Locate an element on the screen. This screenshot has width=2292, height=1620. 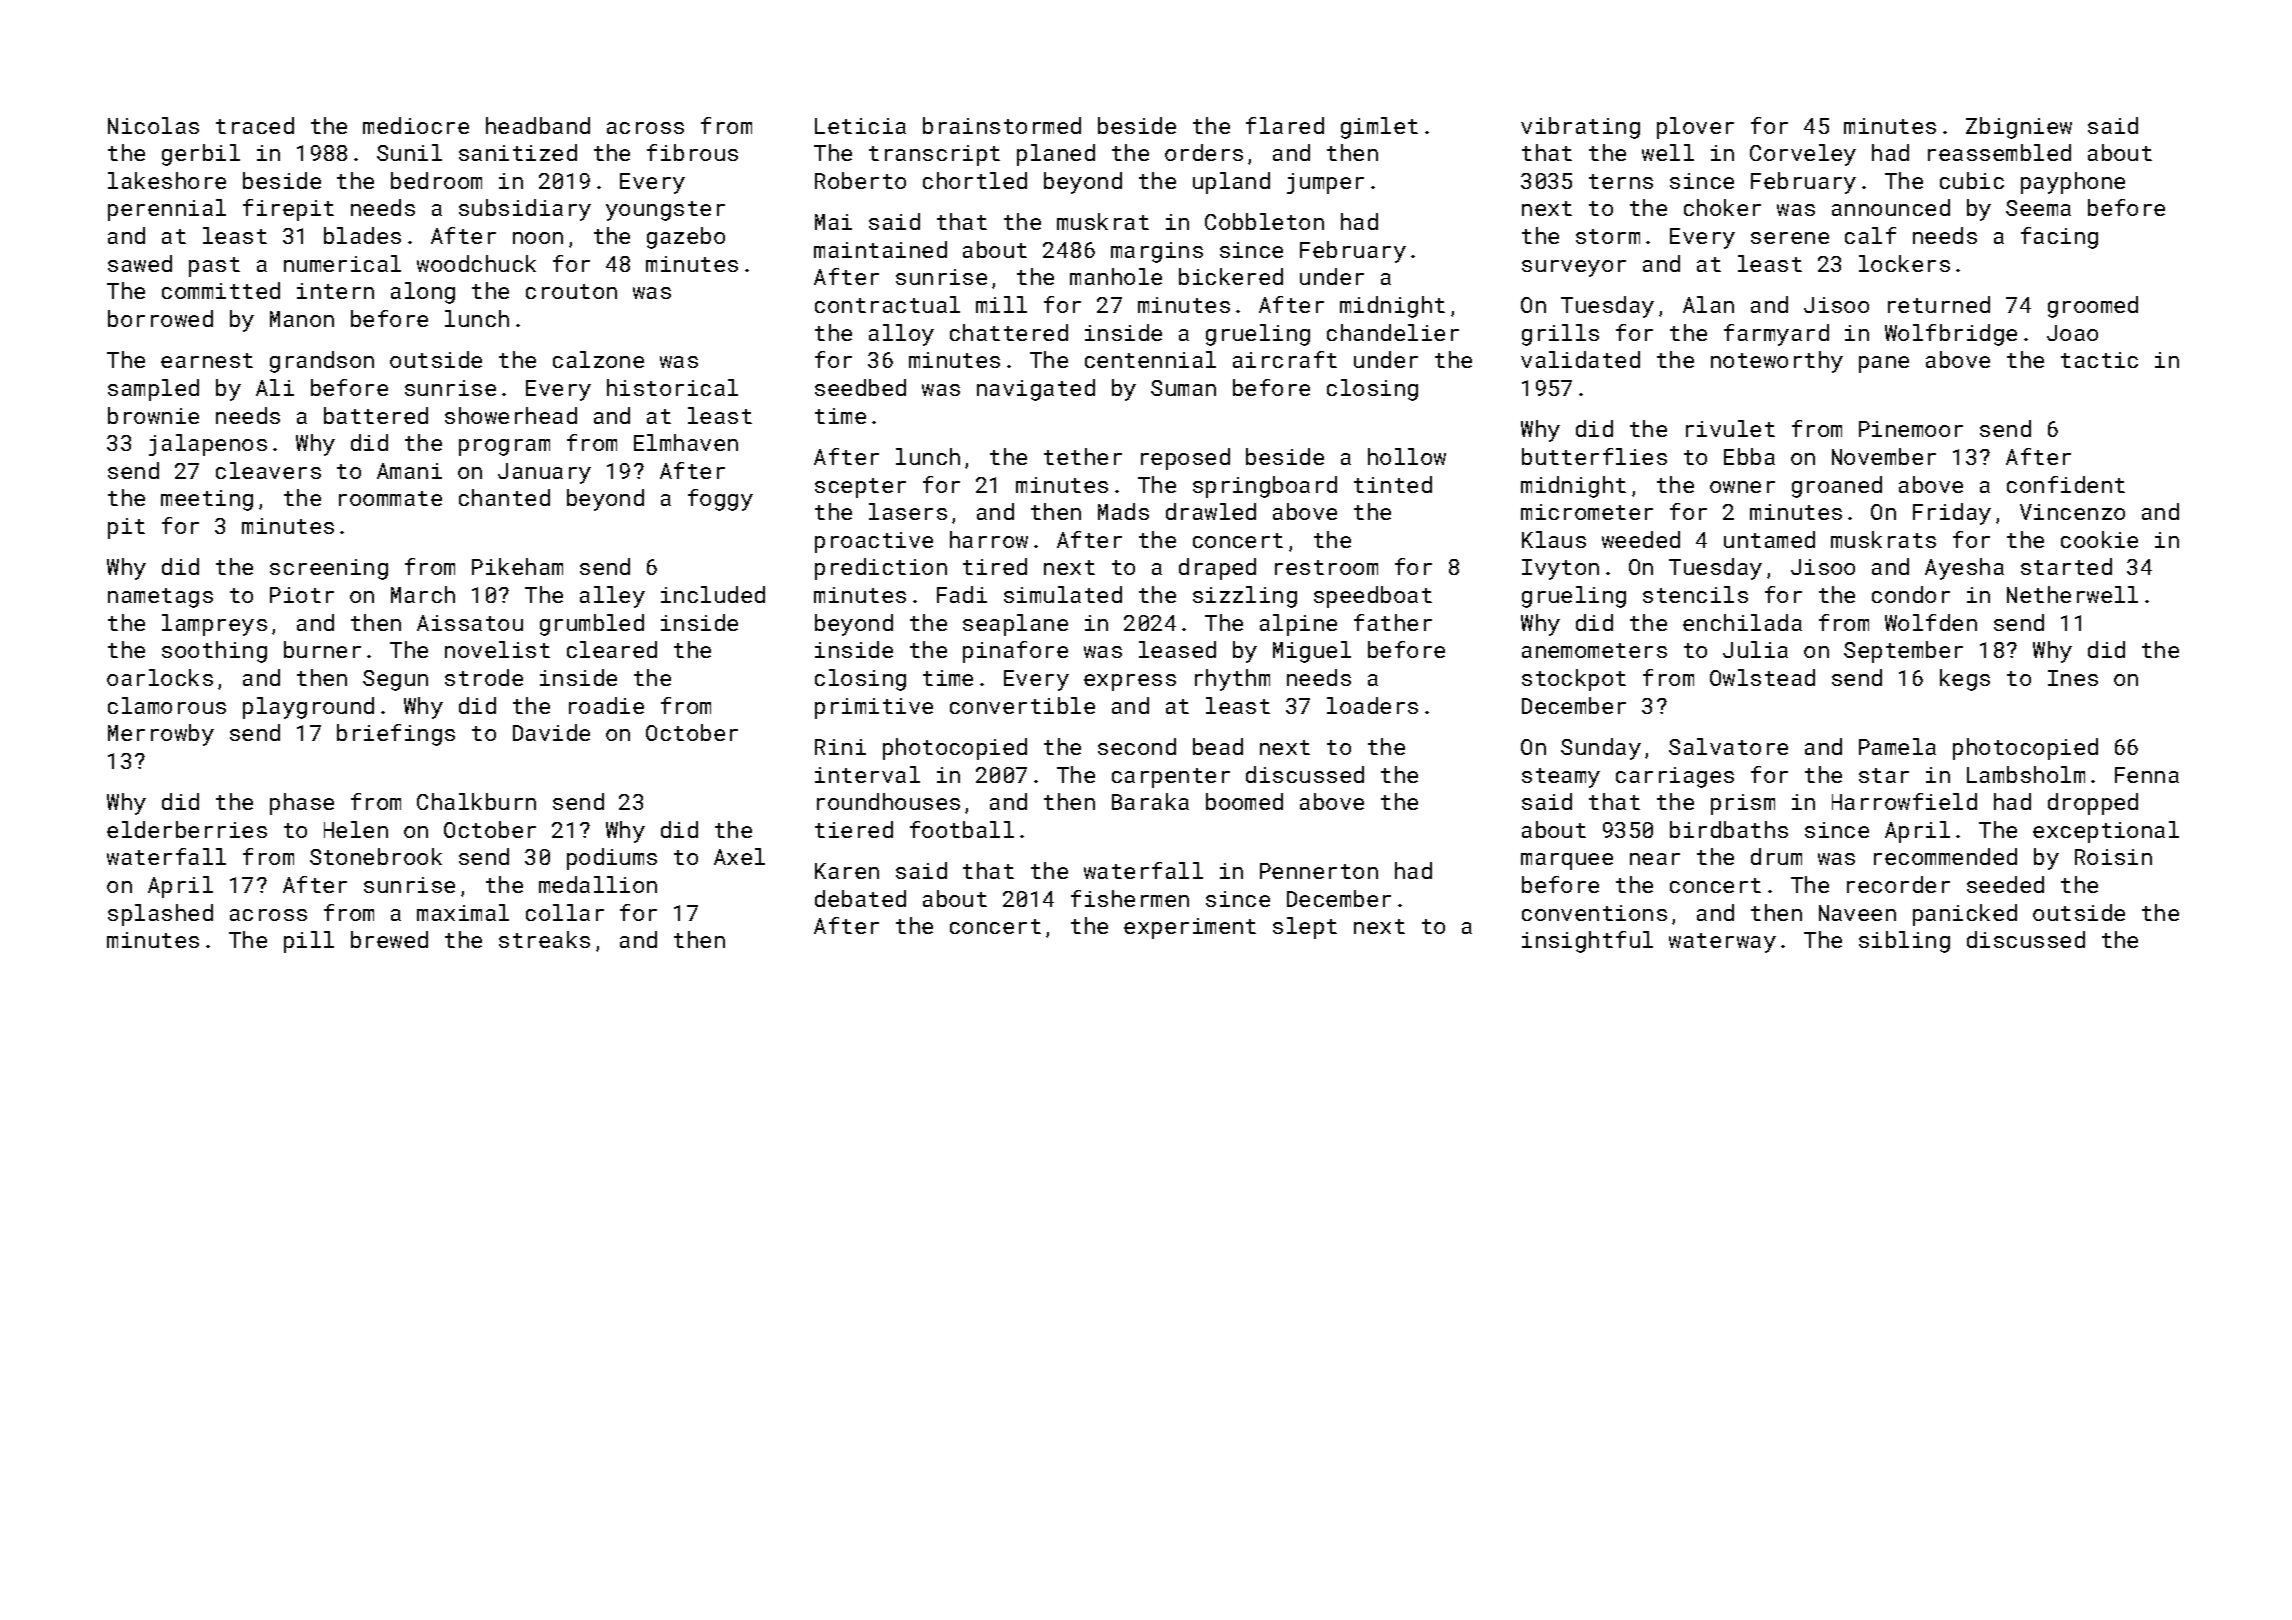
reposed is located at coordinates (1185, 459).
